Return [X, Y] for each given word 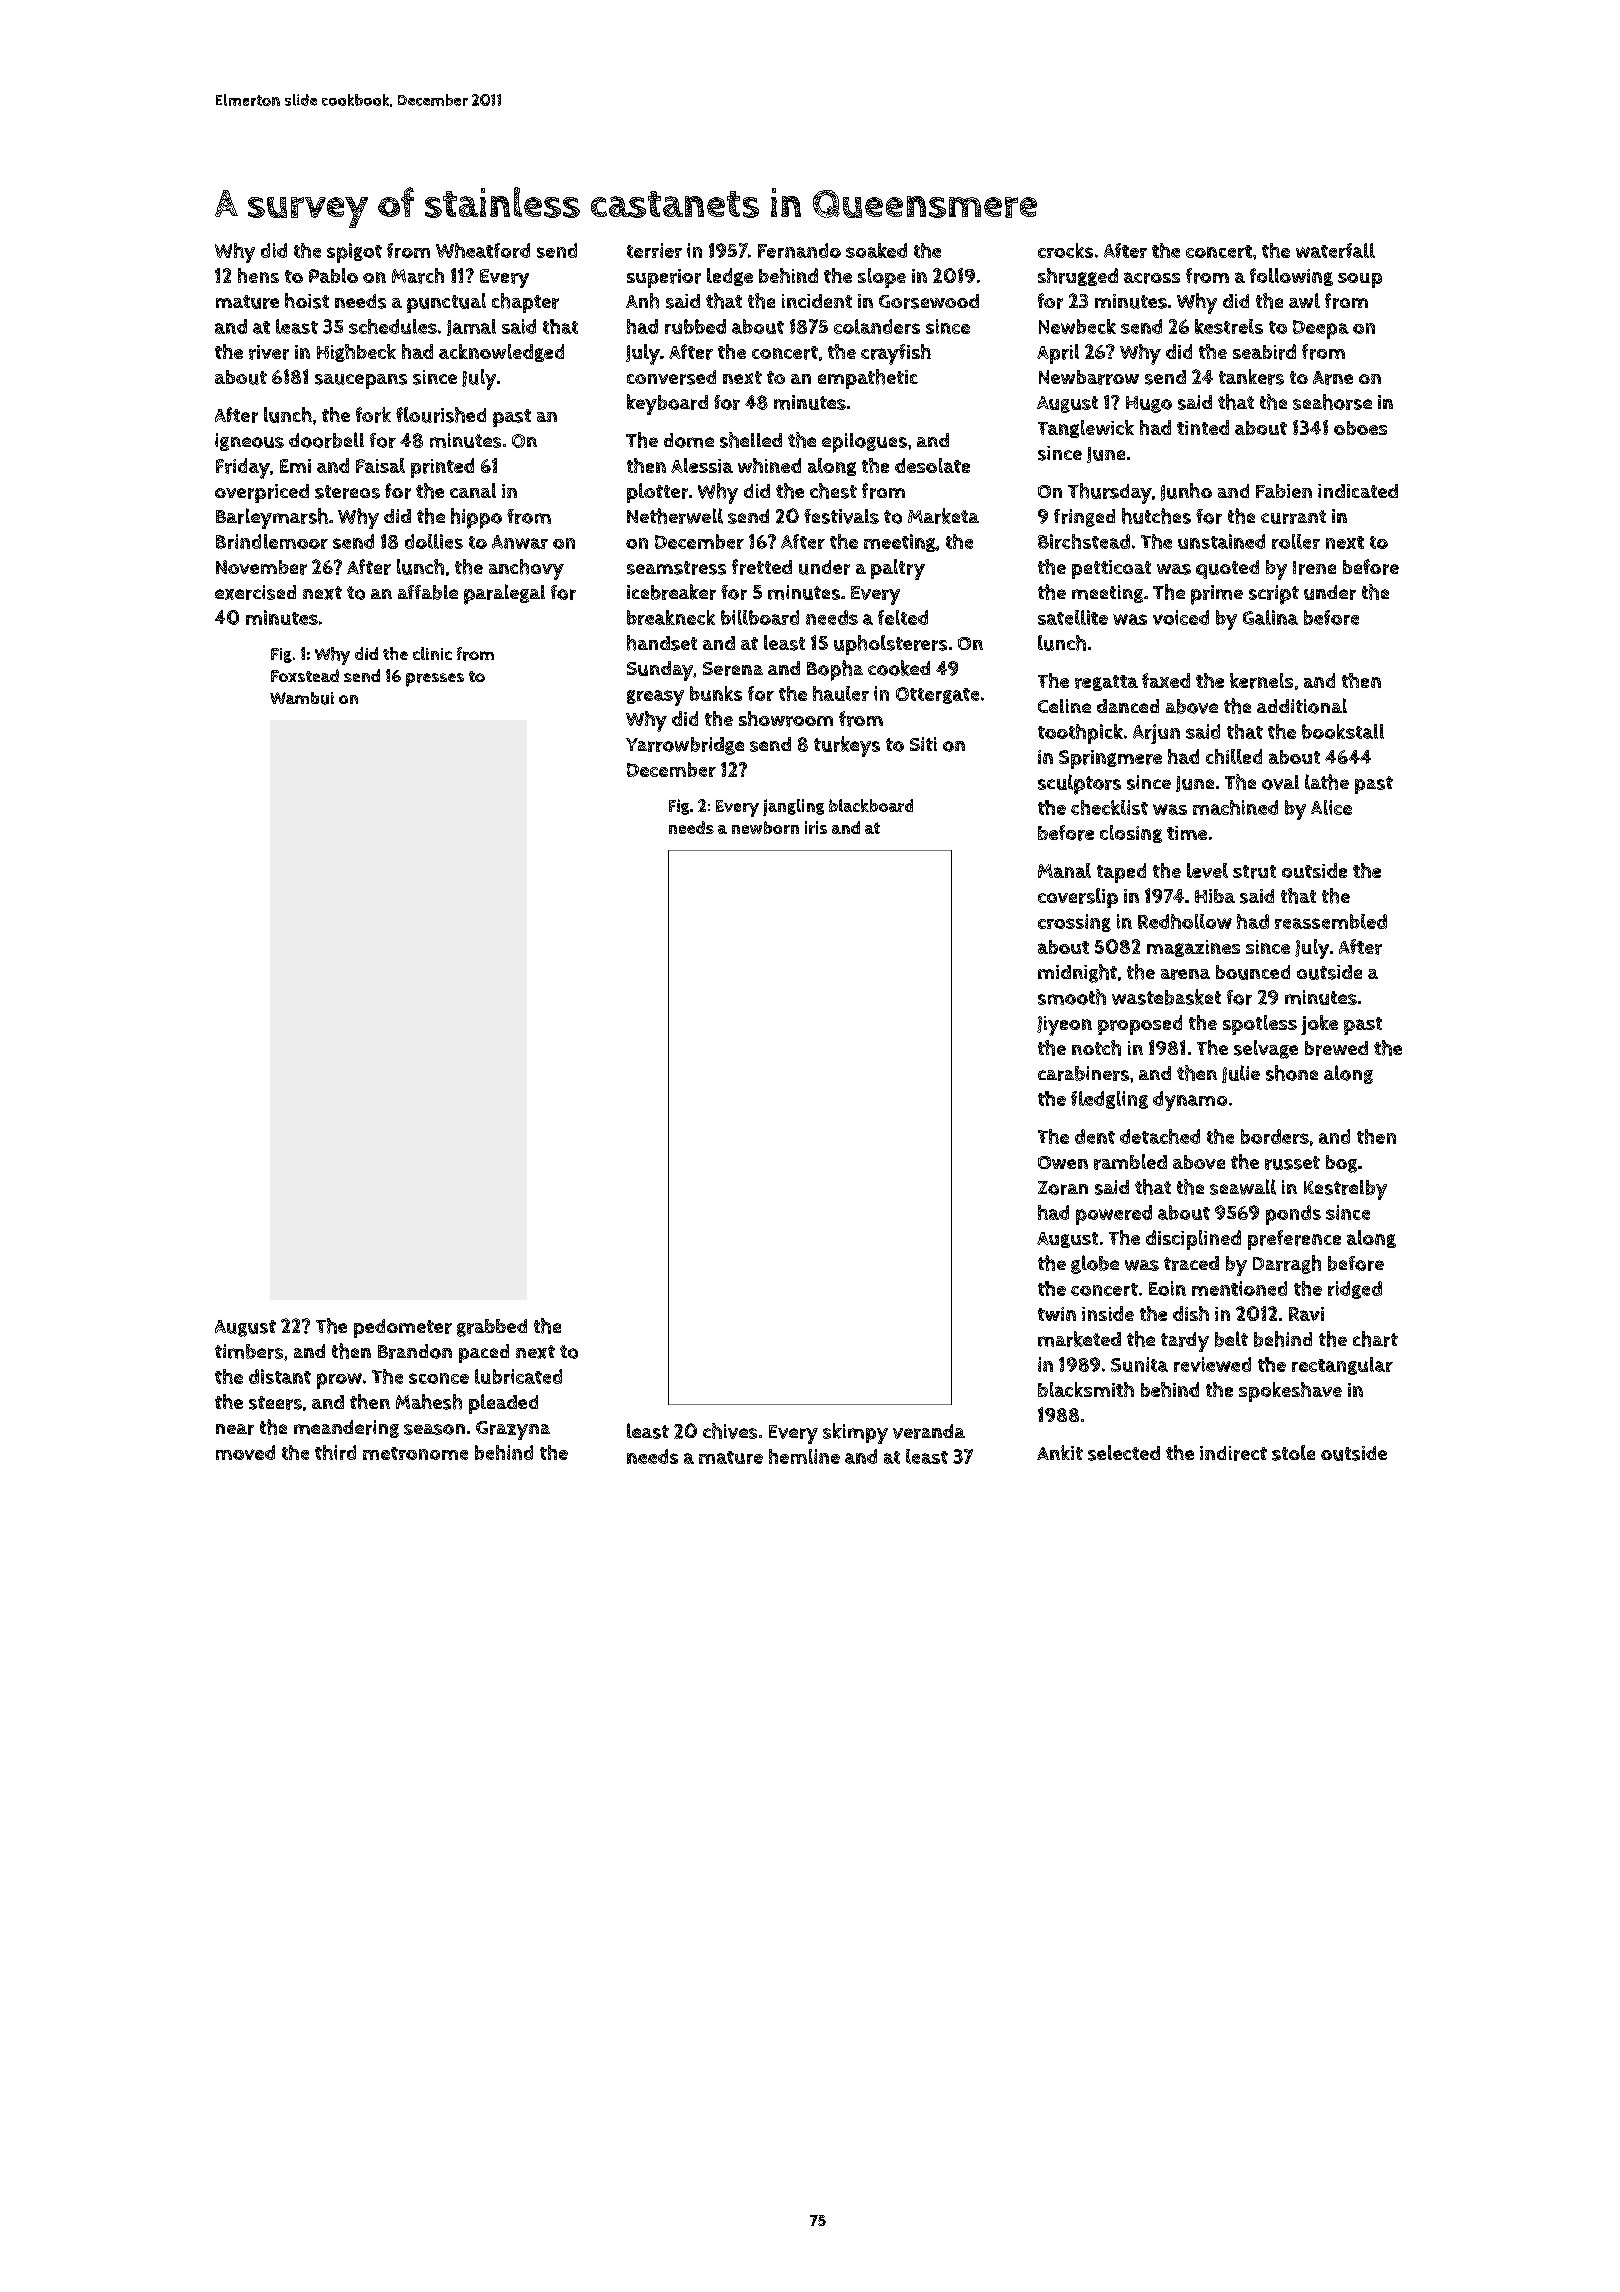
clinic [432, 653]
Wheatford [483, 250]
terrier [654, 250]
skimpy [855, 1433]
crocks [1065, 250]
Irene [1314, 568]
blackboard [871, 805]
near [235, 1429]
